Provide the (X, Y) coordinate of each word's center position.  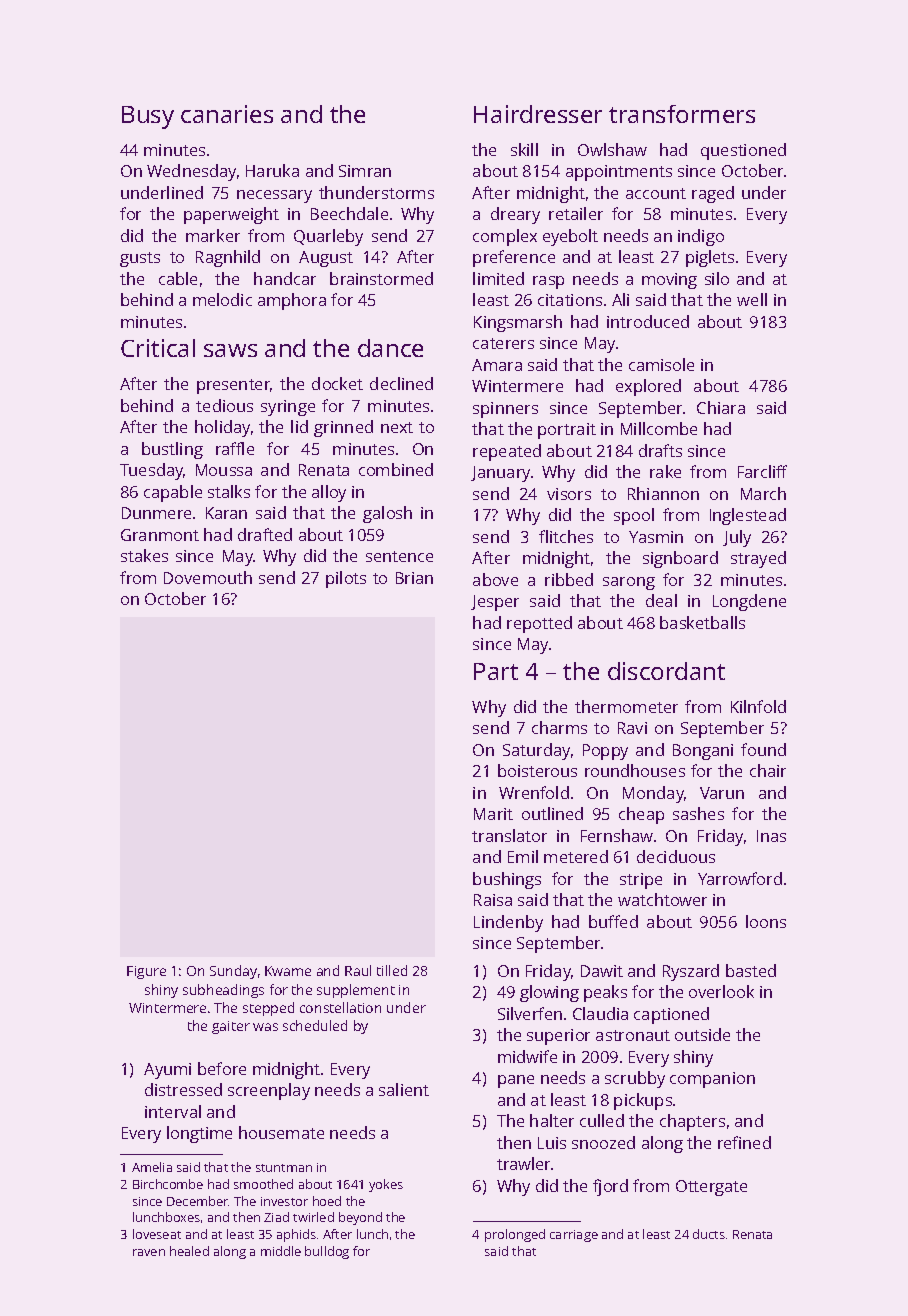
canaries (227, 114)
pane (516, 1081)
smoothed (263, 1184)
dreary (515, 215)
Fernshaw (617, 835)
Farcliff (762, 471)
